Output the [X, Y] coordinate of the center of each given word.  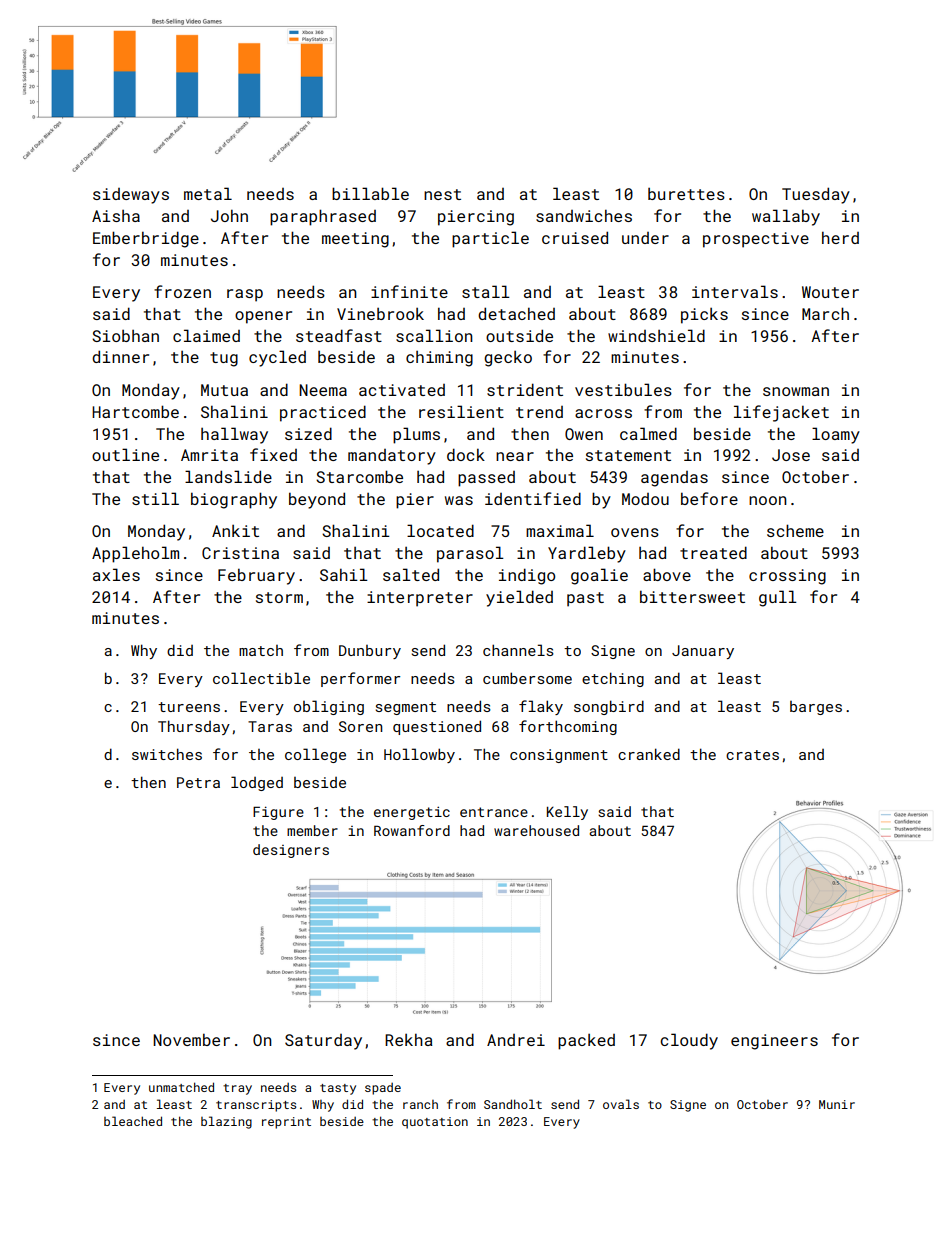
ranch [420, 1104]
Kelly [567, 813]
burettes [686, 194]
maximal [560, 530]
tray [237, 1089]
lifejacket [781, 413]
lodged [257, 783]
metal [208, 193]
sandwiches [584, 215]
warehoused [536, 830]
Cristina [240, 553]
